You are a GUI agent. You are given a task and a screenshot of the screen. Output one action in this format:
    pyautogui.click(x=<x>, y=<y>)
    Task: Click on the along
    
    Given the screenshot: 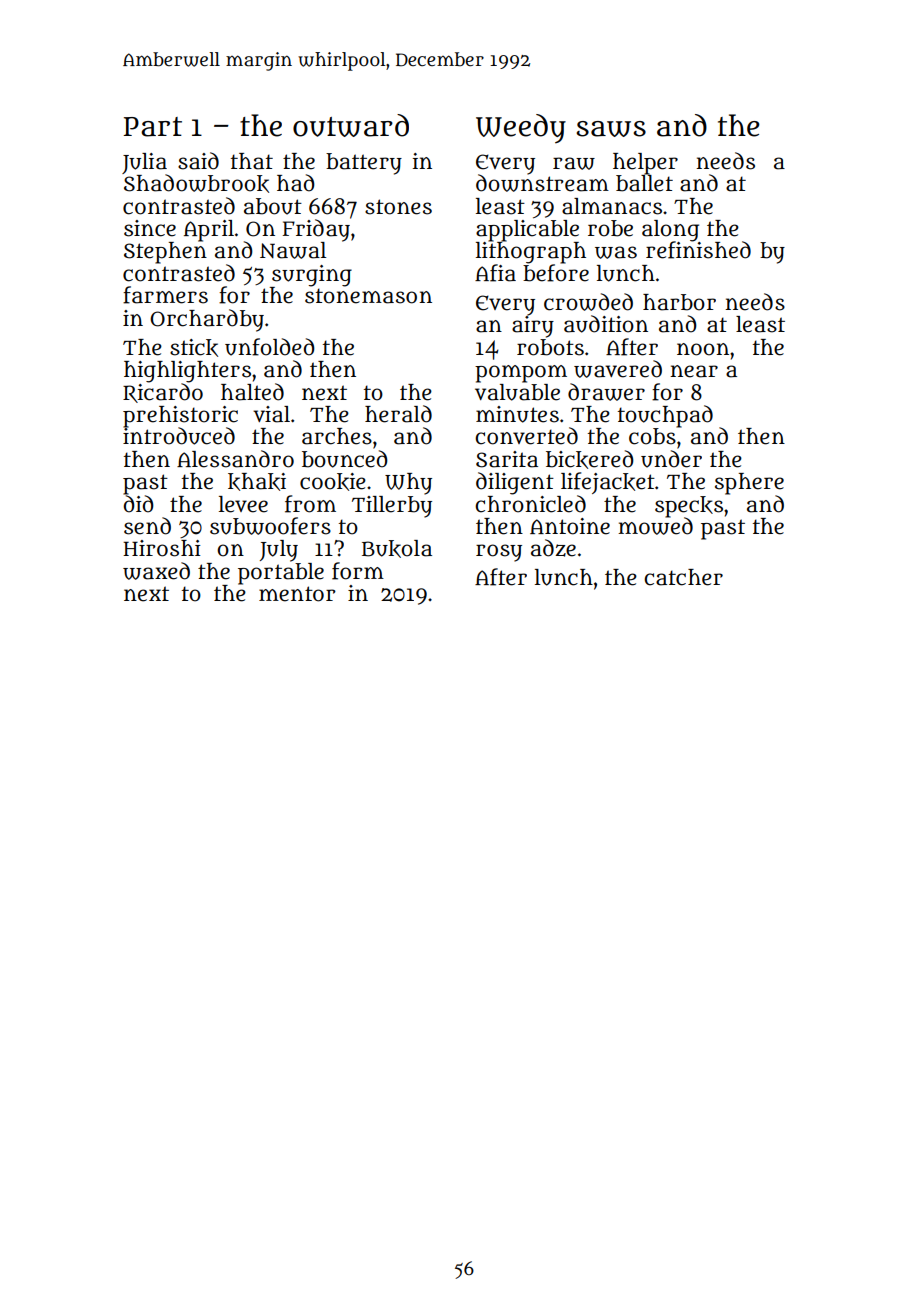 What is the action you would take?
    pyautogui.click(x=670, y=230)
